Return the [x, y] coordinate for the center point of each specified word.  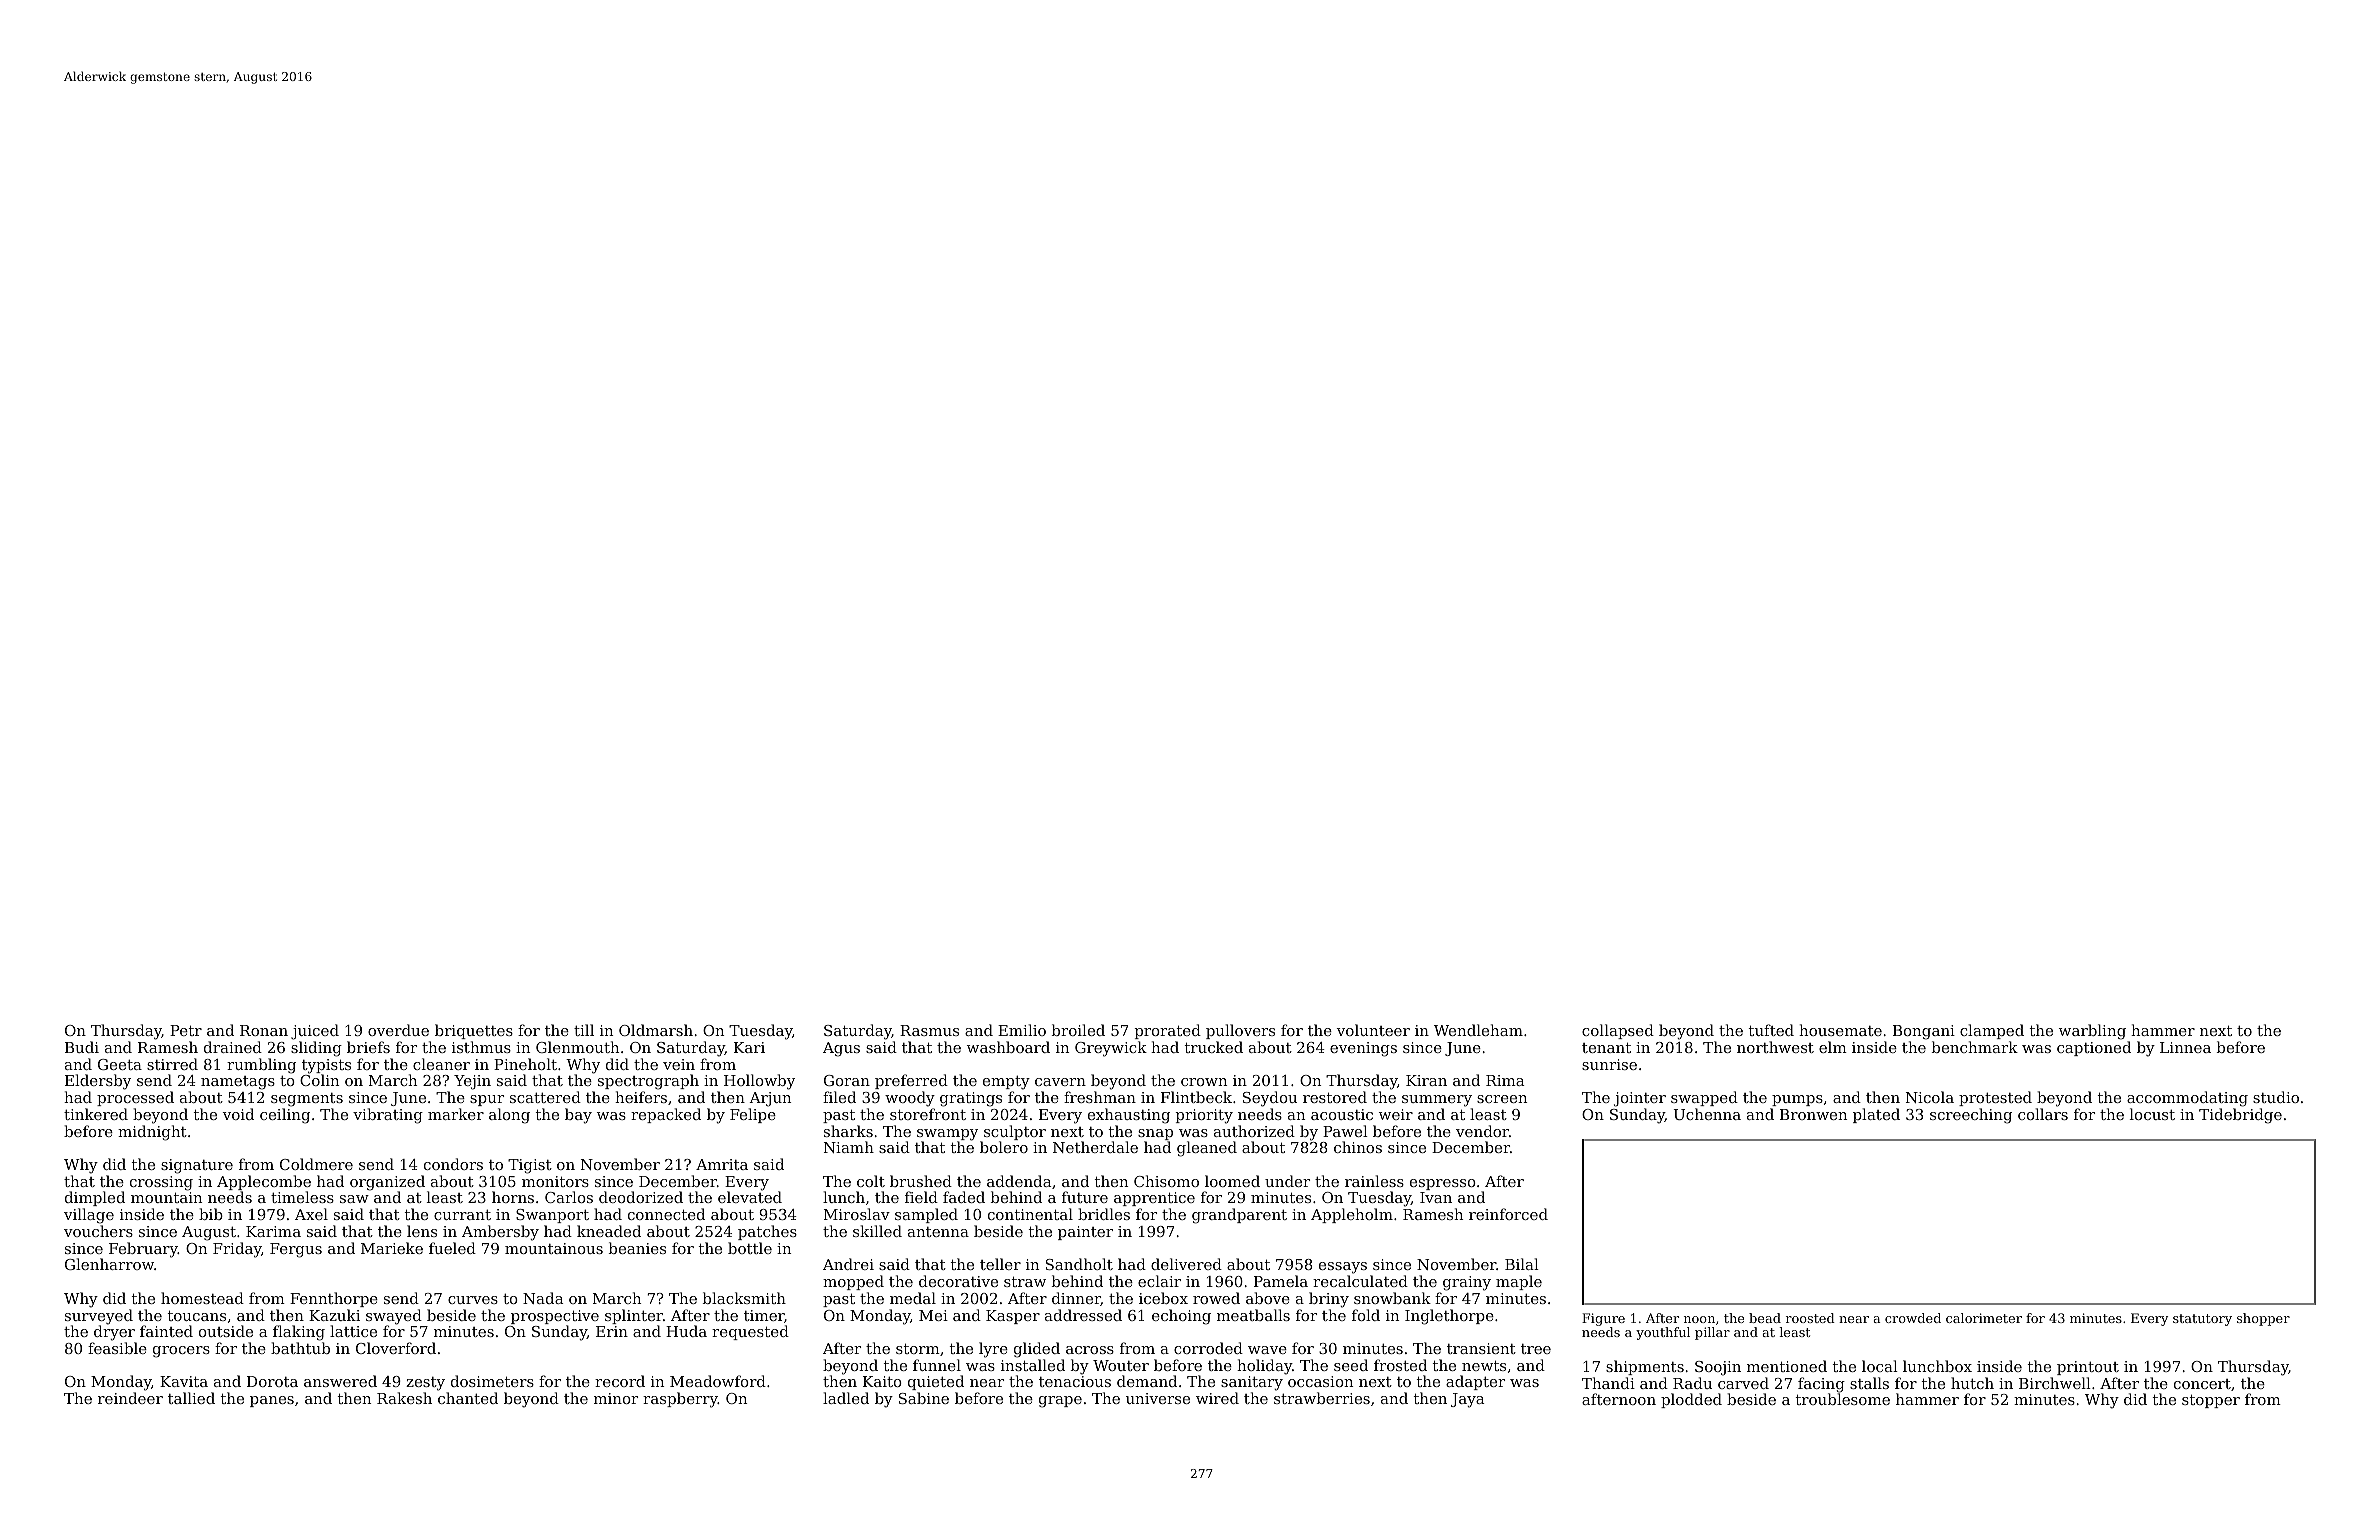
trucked [1214, 1047]
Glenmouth [577, 1047]
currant [462, 1215]
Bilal [1522, 1264]
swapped [1704, 1098]
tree [1536, 1349]
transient [1481, 1348]
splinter [634, 1316]
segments [307, 1100]
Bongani [1924, 1032]
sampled [926, 1215]
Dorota [272, 1381]
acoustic [1342, 1114]
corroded [1208, 1348]
